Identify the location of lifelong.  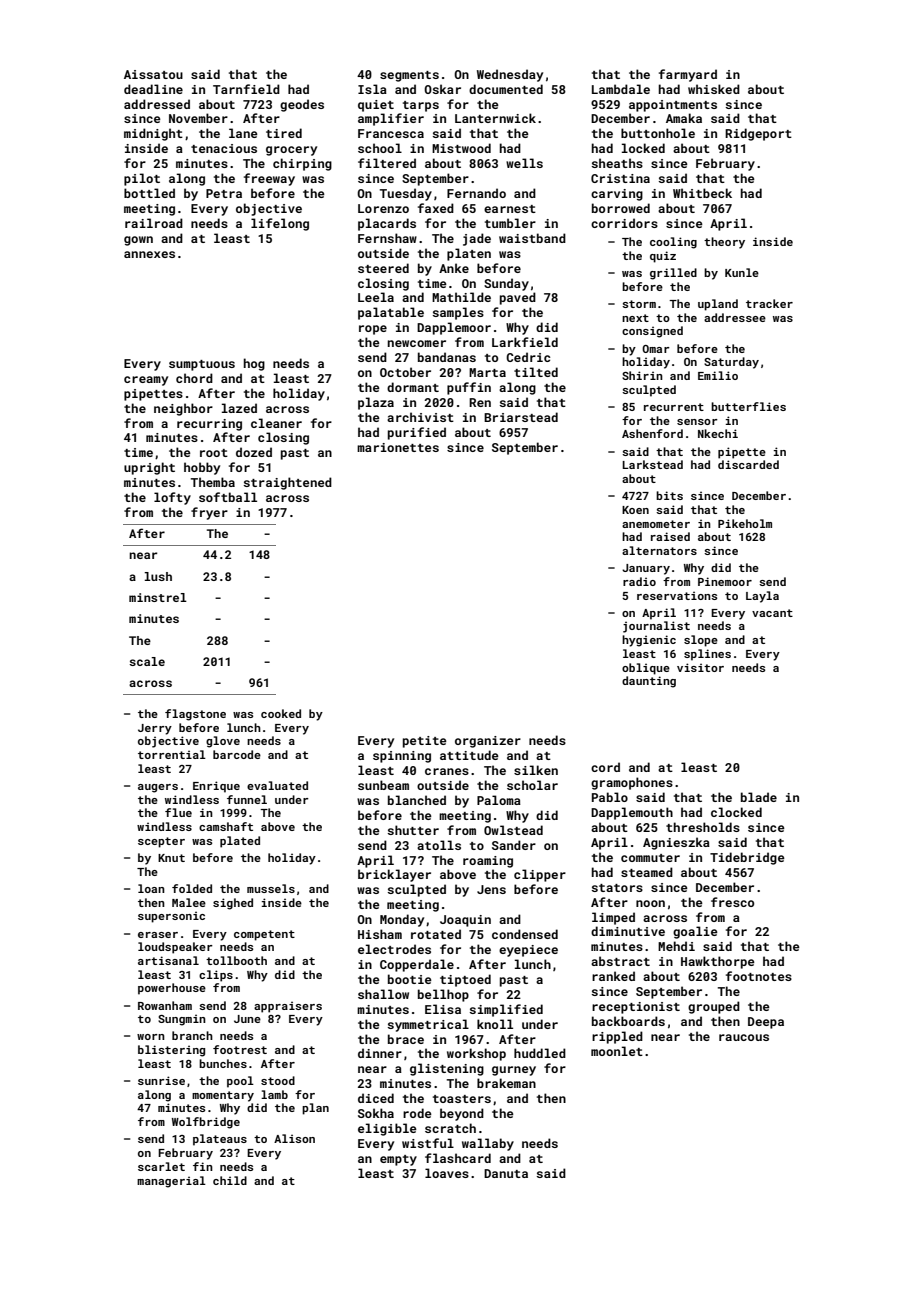
(280, 224).
